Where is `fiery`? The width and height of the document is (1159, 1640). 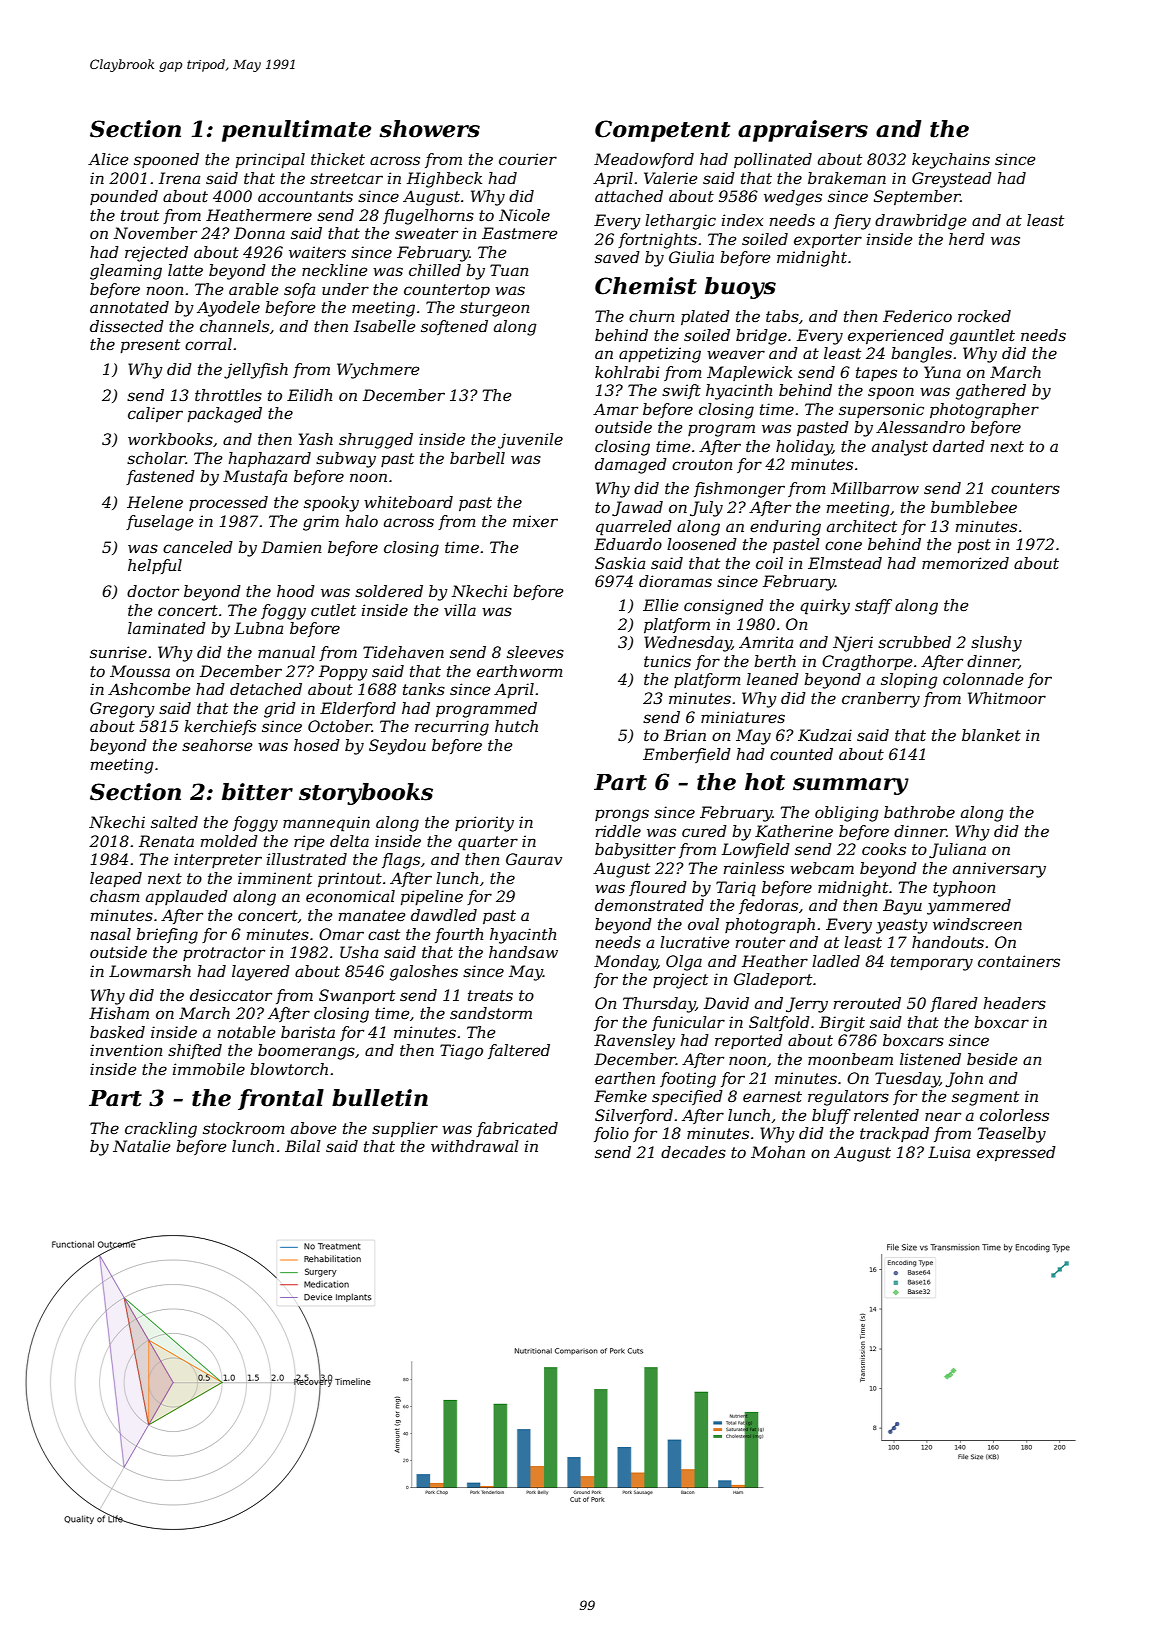 fiery is located at coordinates (852, 222).
